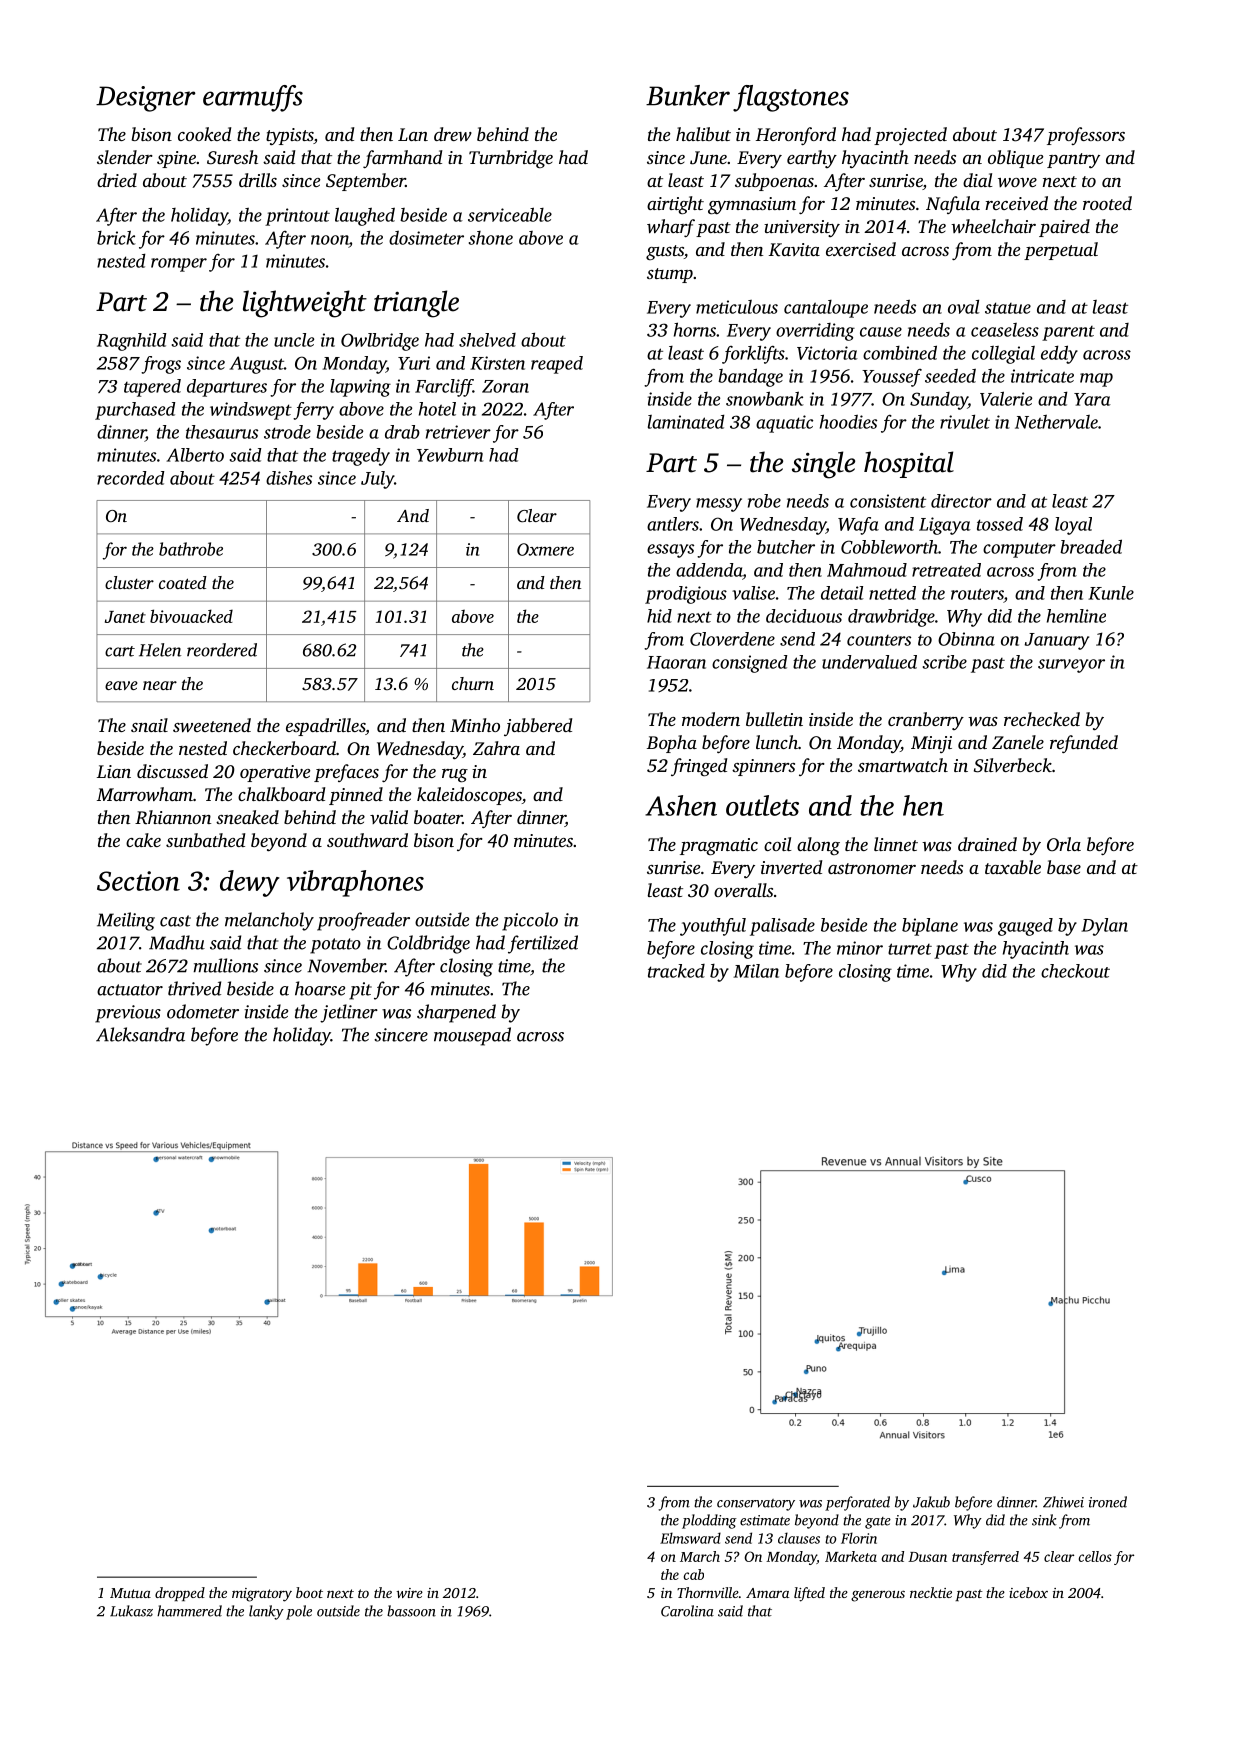 Image resolution: width=1237 pixels, height=1749 pixels. Describe the element at coordinates (1075, 971) in the image. I see `checkout` at that location.
